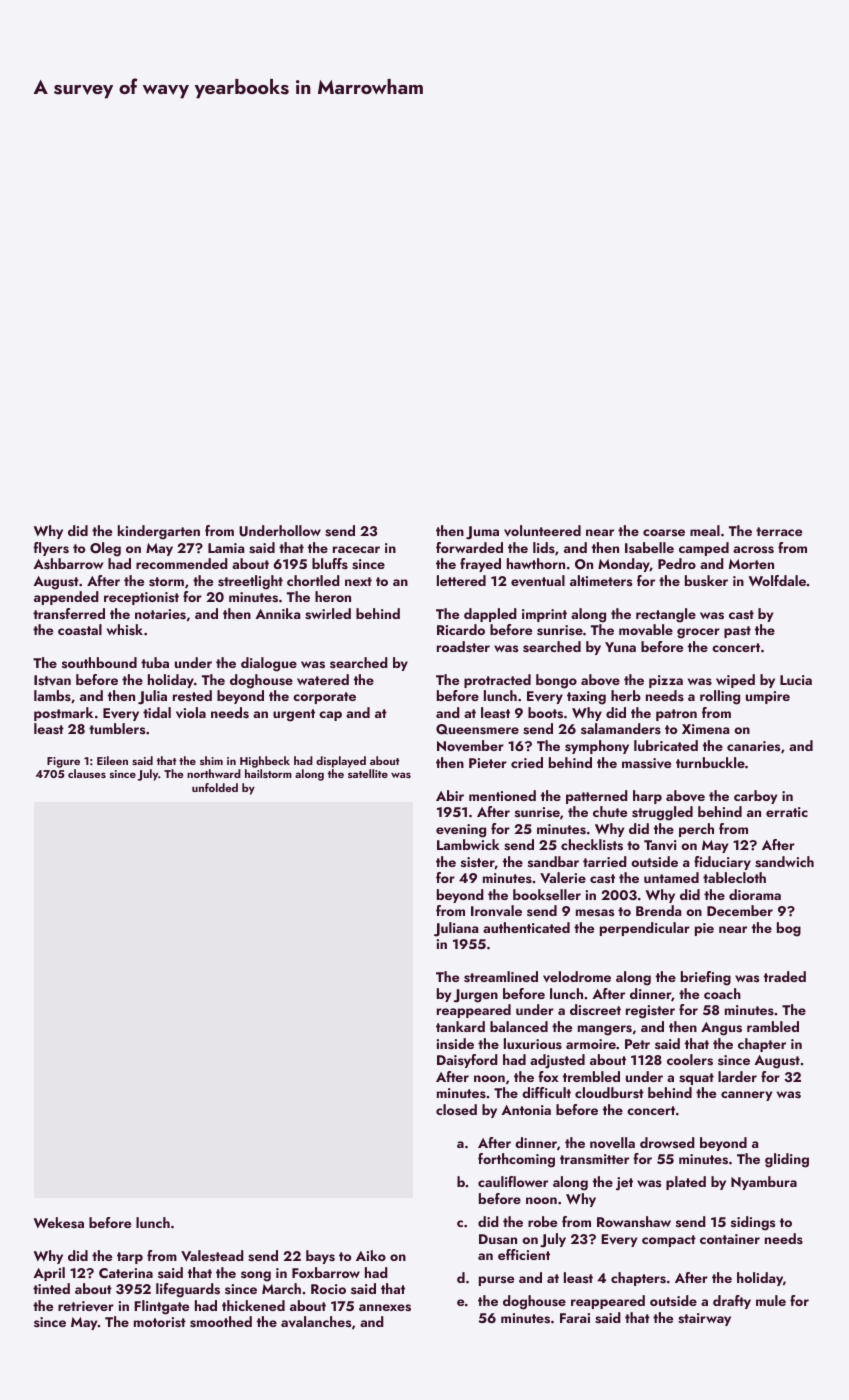 The width and height of the image is (849, 1400). Describe the element at coordinates (87, 773) in the image. I see `clauses` at that location.
